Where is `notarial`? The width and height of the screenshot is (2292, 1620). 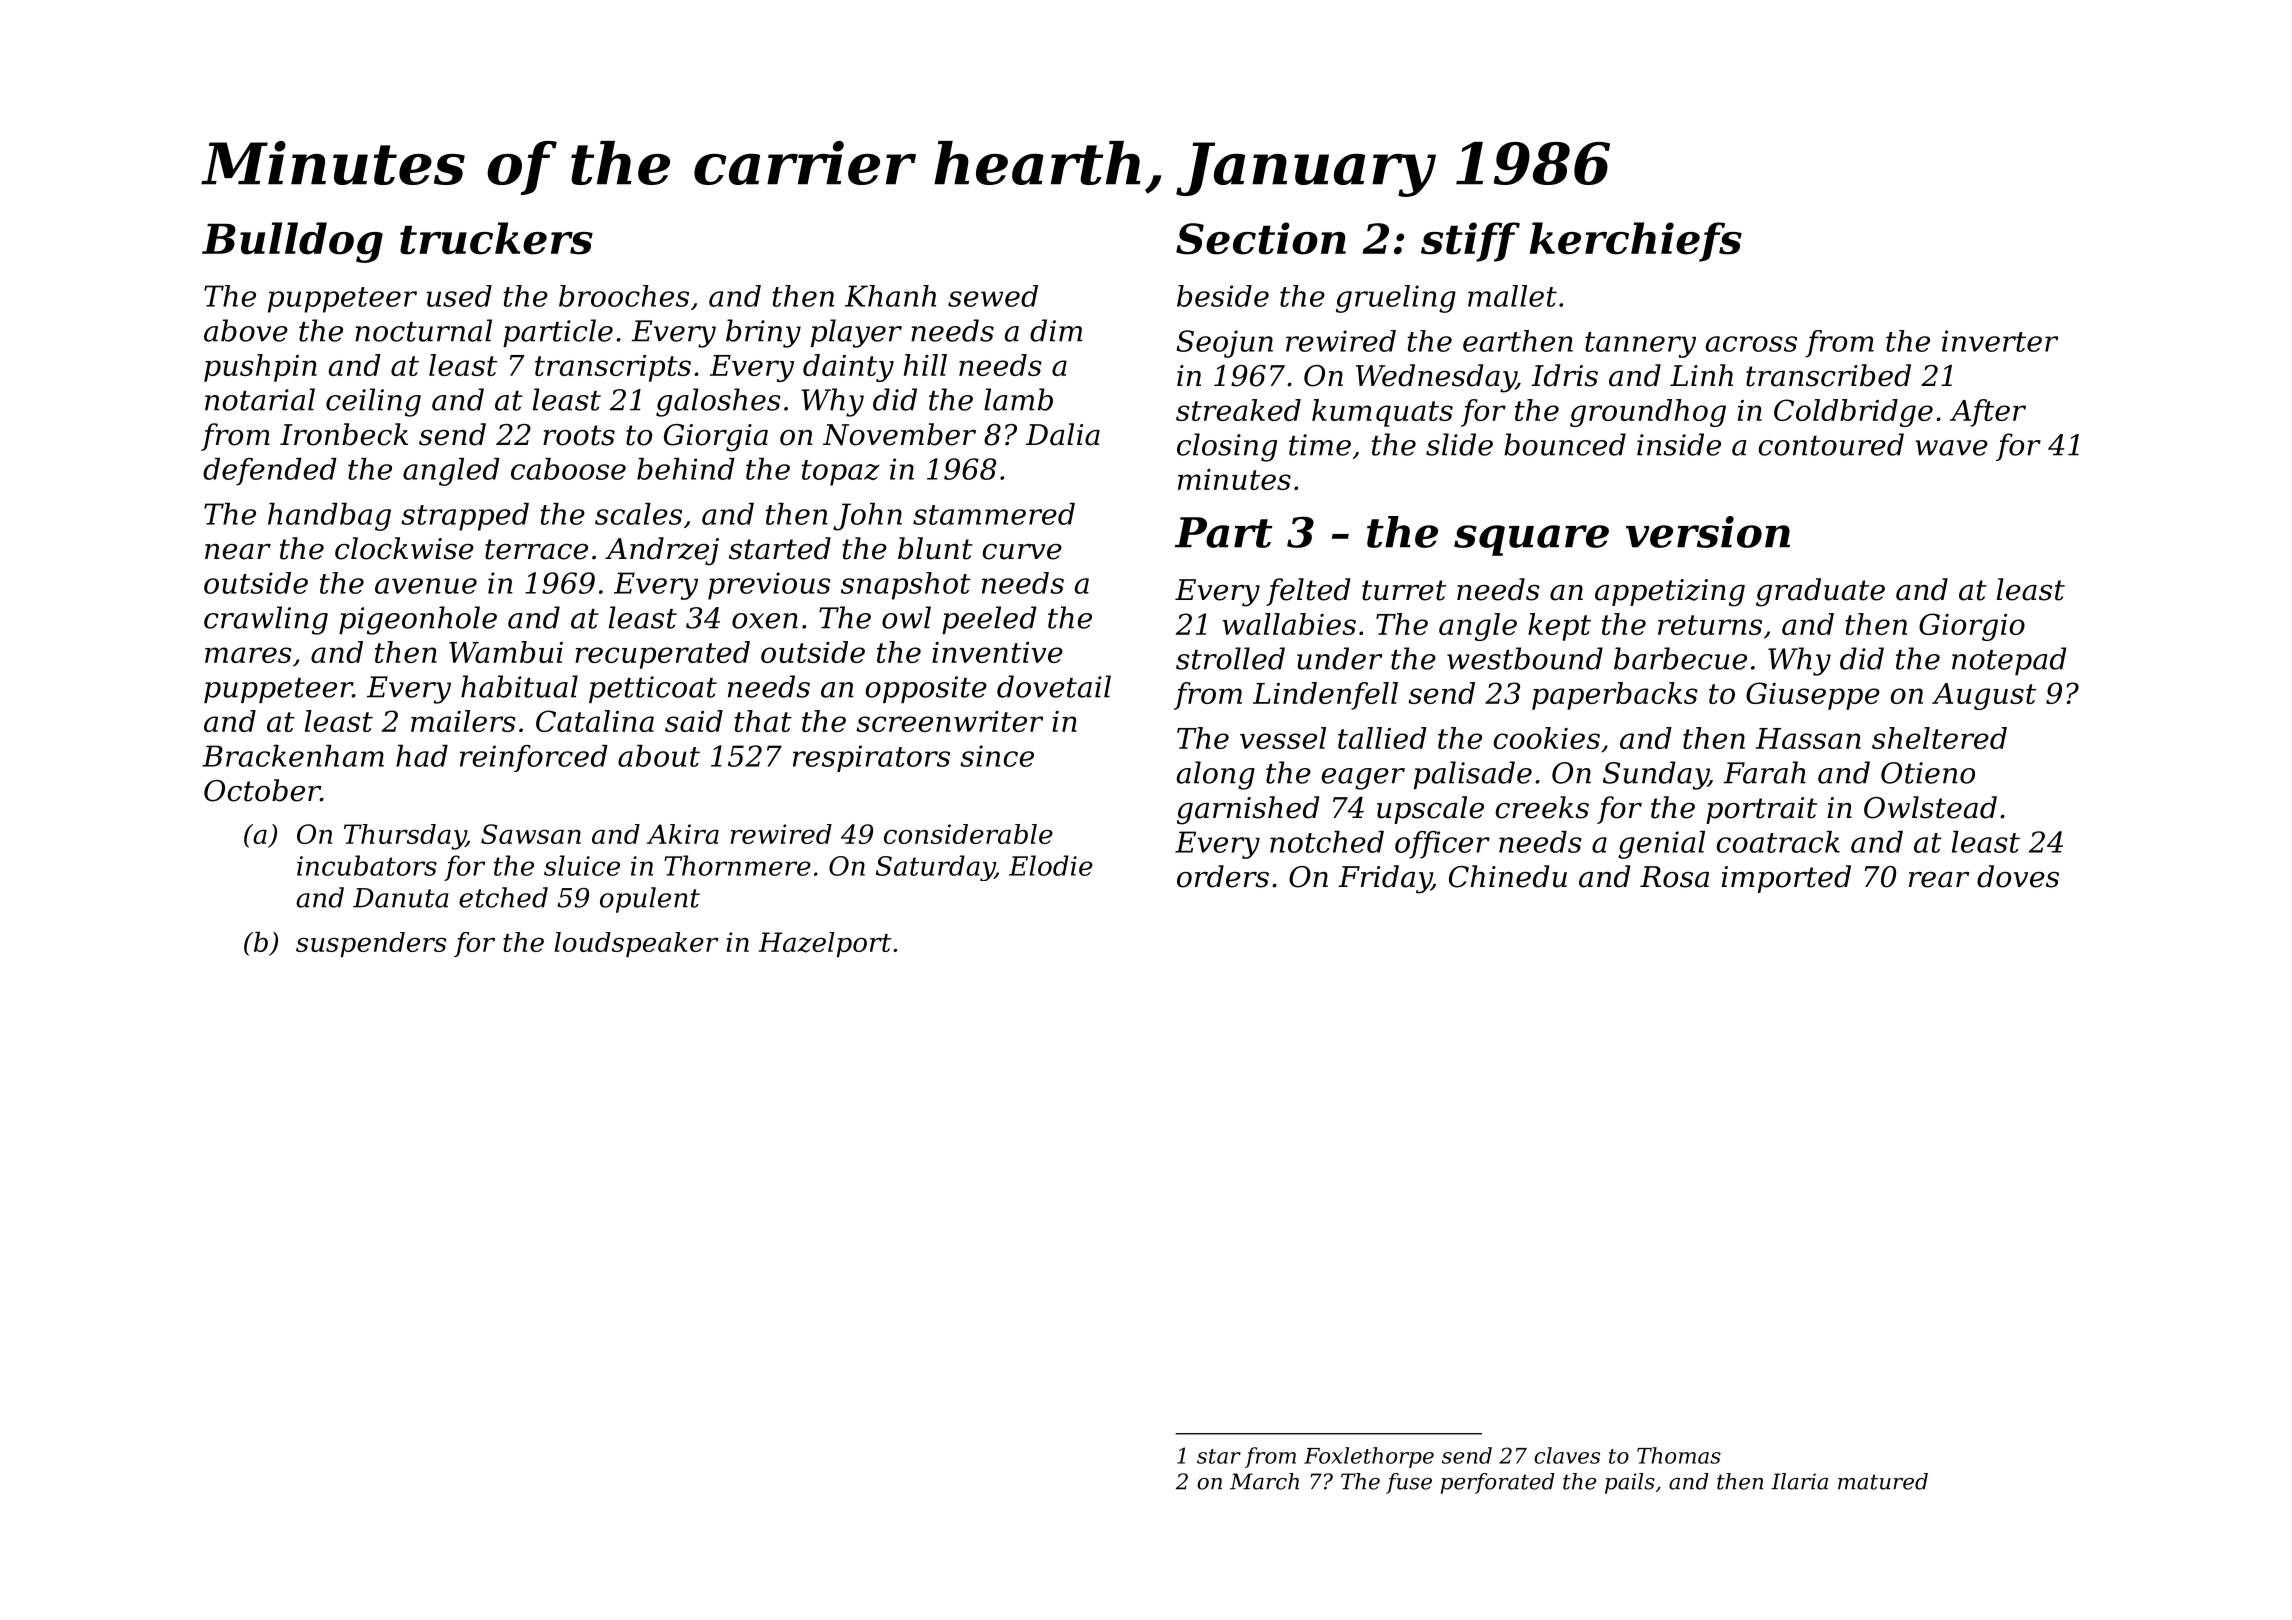 notarial is located at coordinates (260, 399).
